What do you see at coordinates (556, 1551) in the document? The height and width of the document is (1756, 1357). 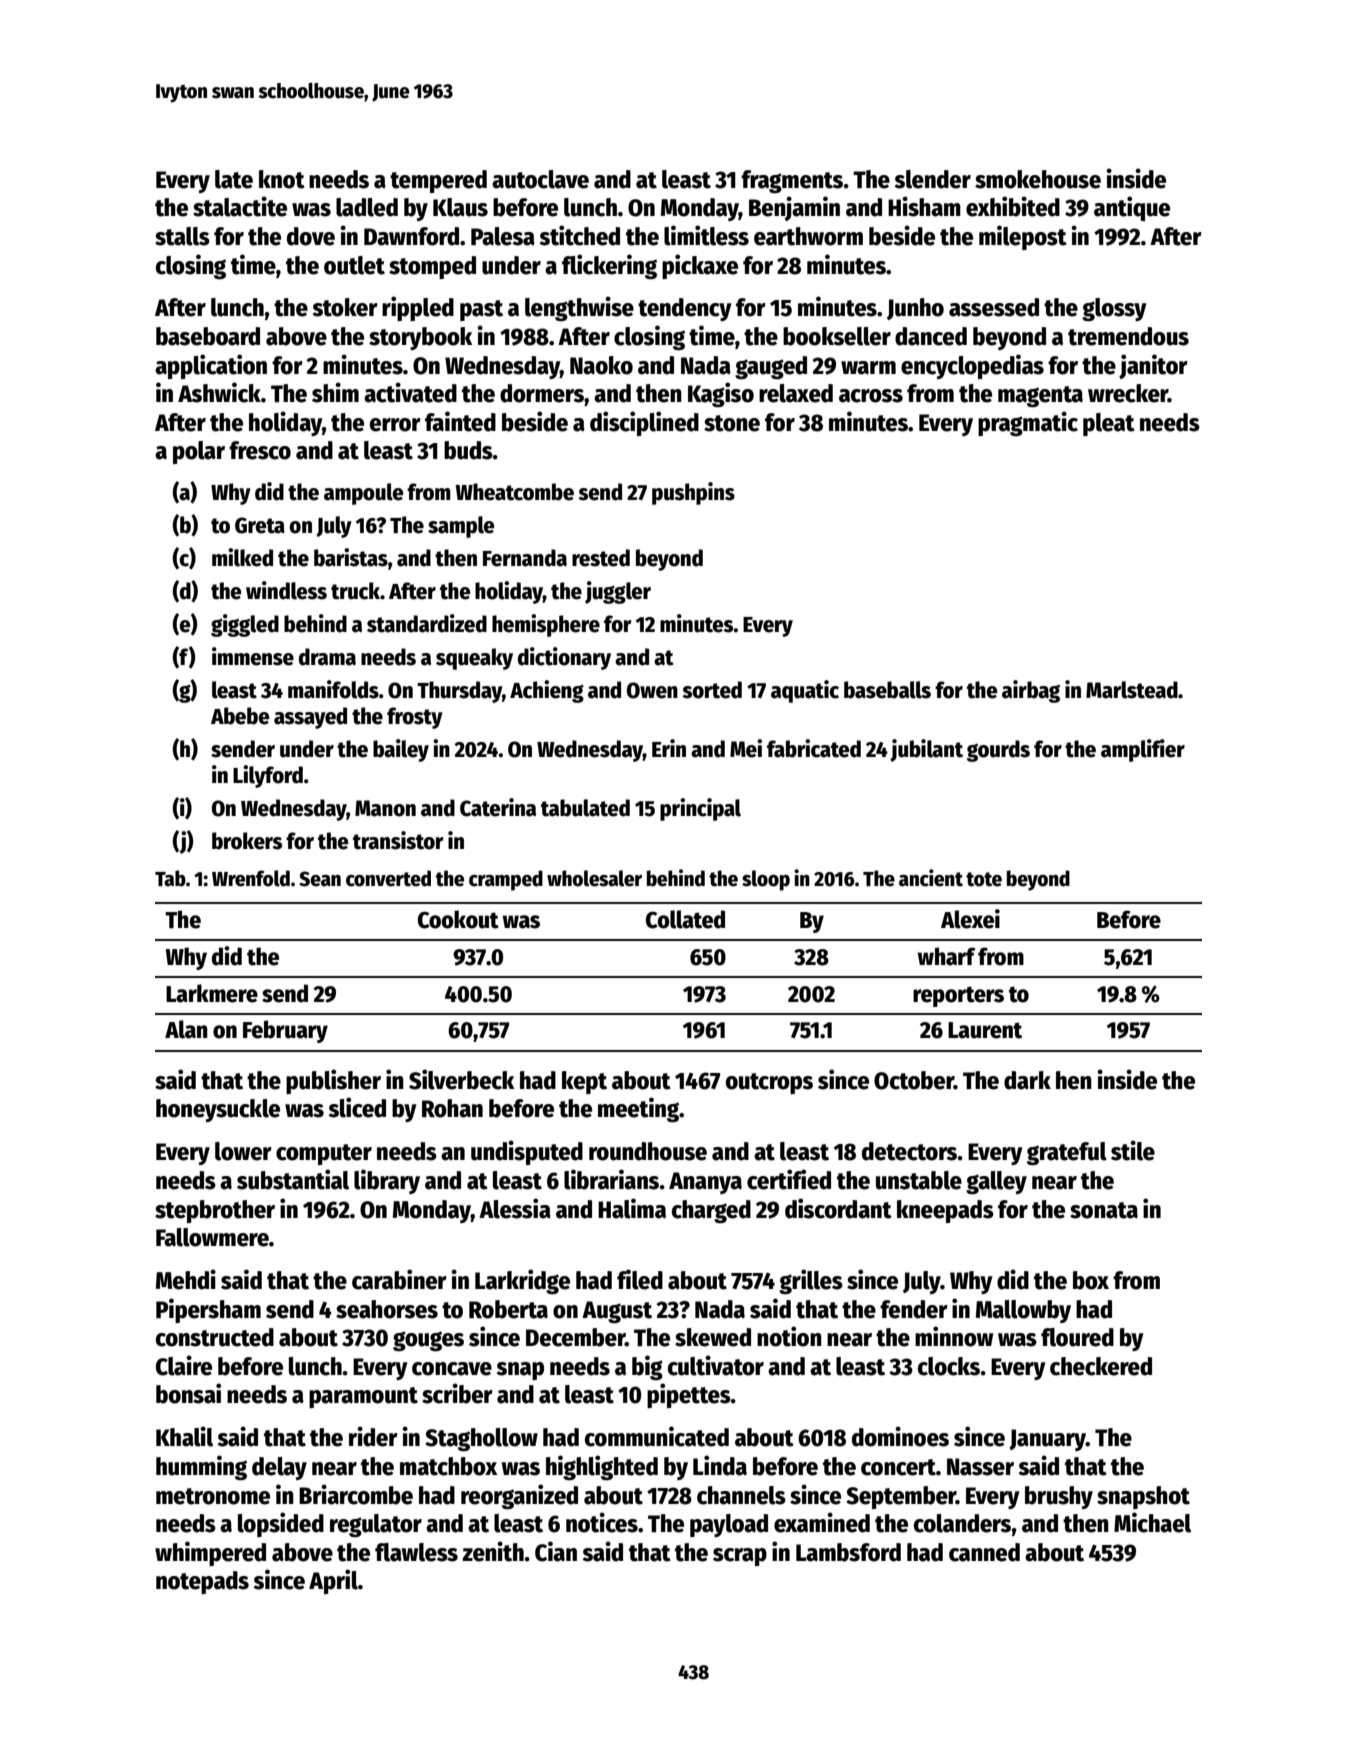 I see `Cian` at bounding box center [556, 1551].
